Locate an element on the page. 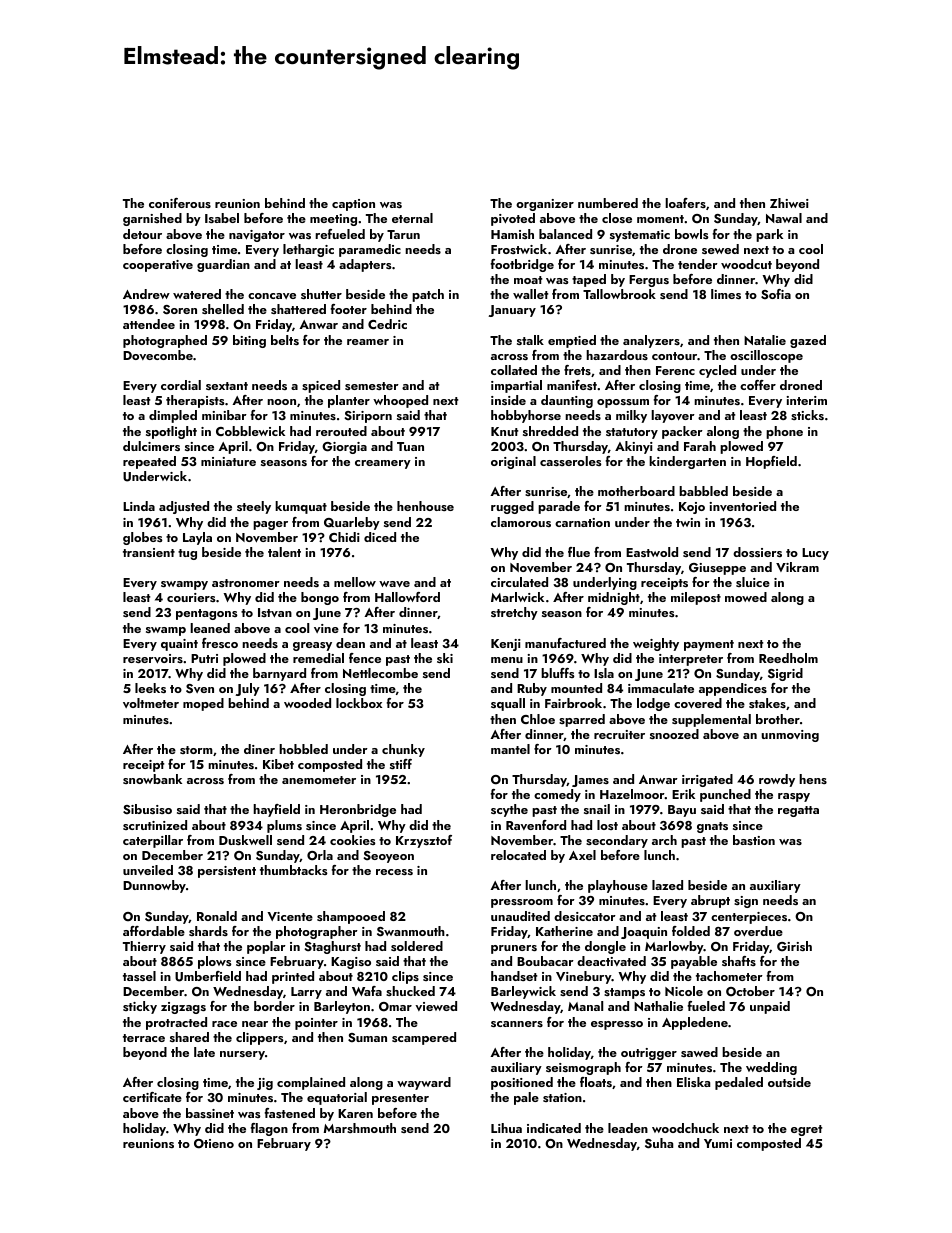 The height and width of the document is (1233, 952). Ruby is located at coordinates (532, 689).
